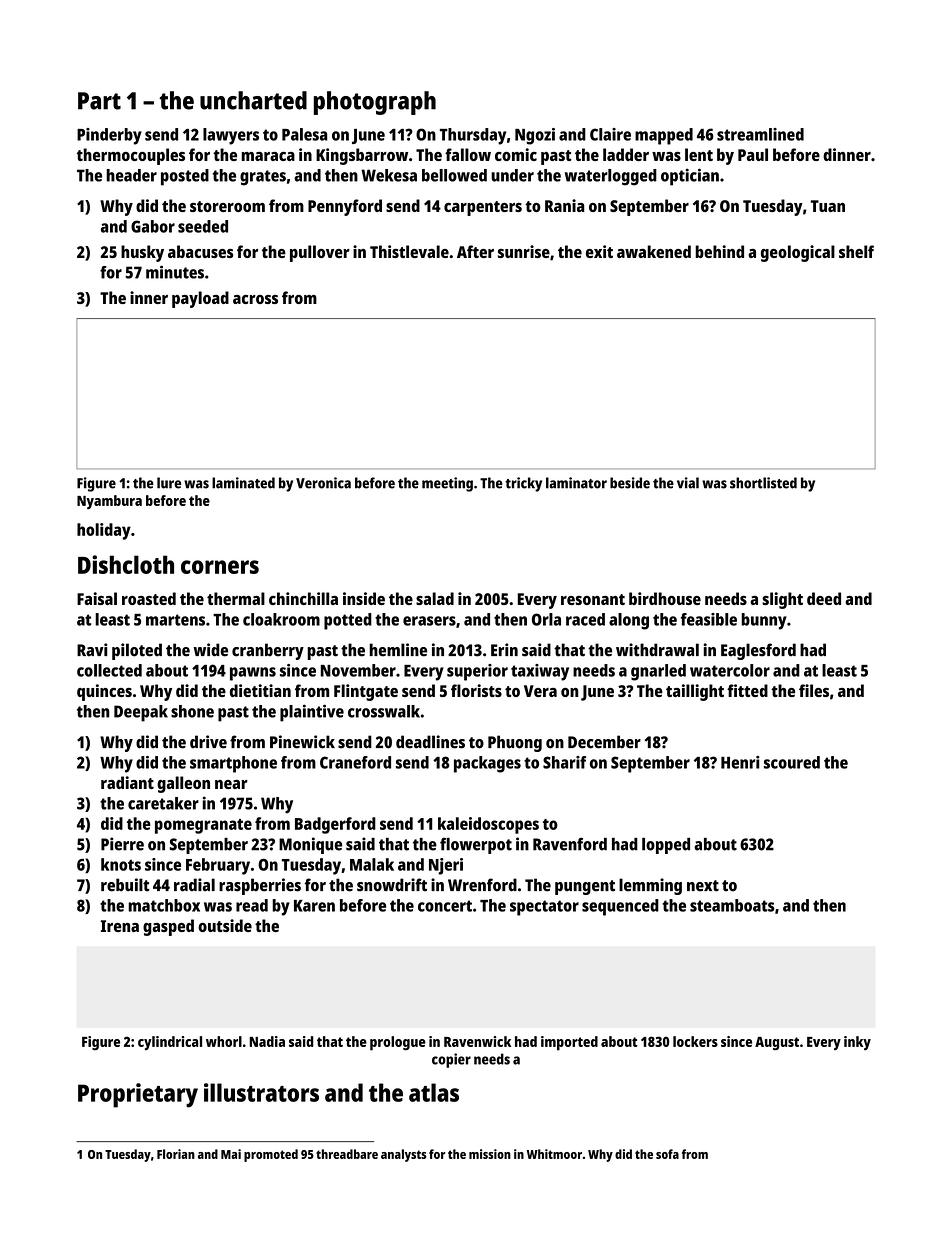 The width and height of the screenshot is (952, 1233). Describe the element at coordinates (375, 103) in the screenshot. I see `photograph` at that location.
